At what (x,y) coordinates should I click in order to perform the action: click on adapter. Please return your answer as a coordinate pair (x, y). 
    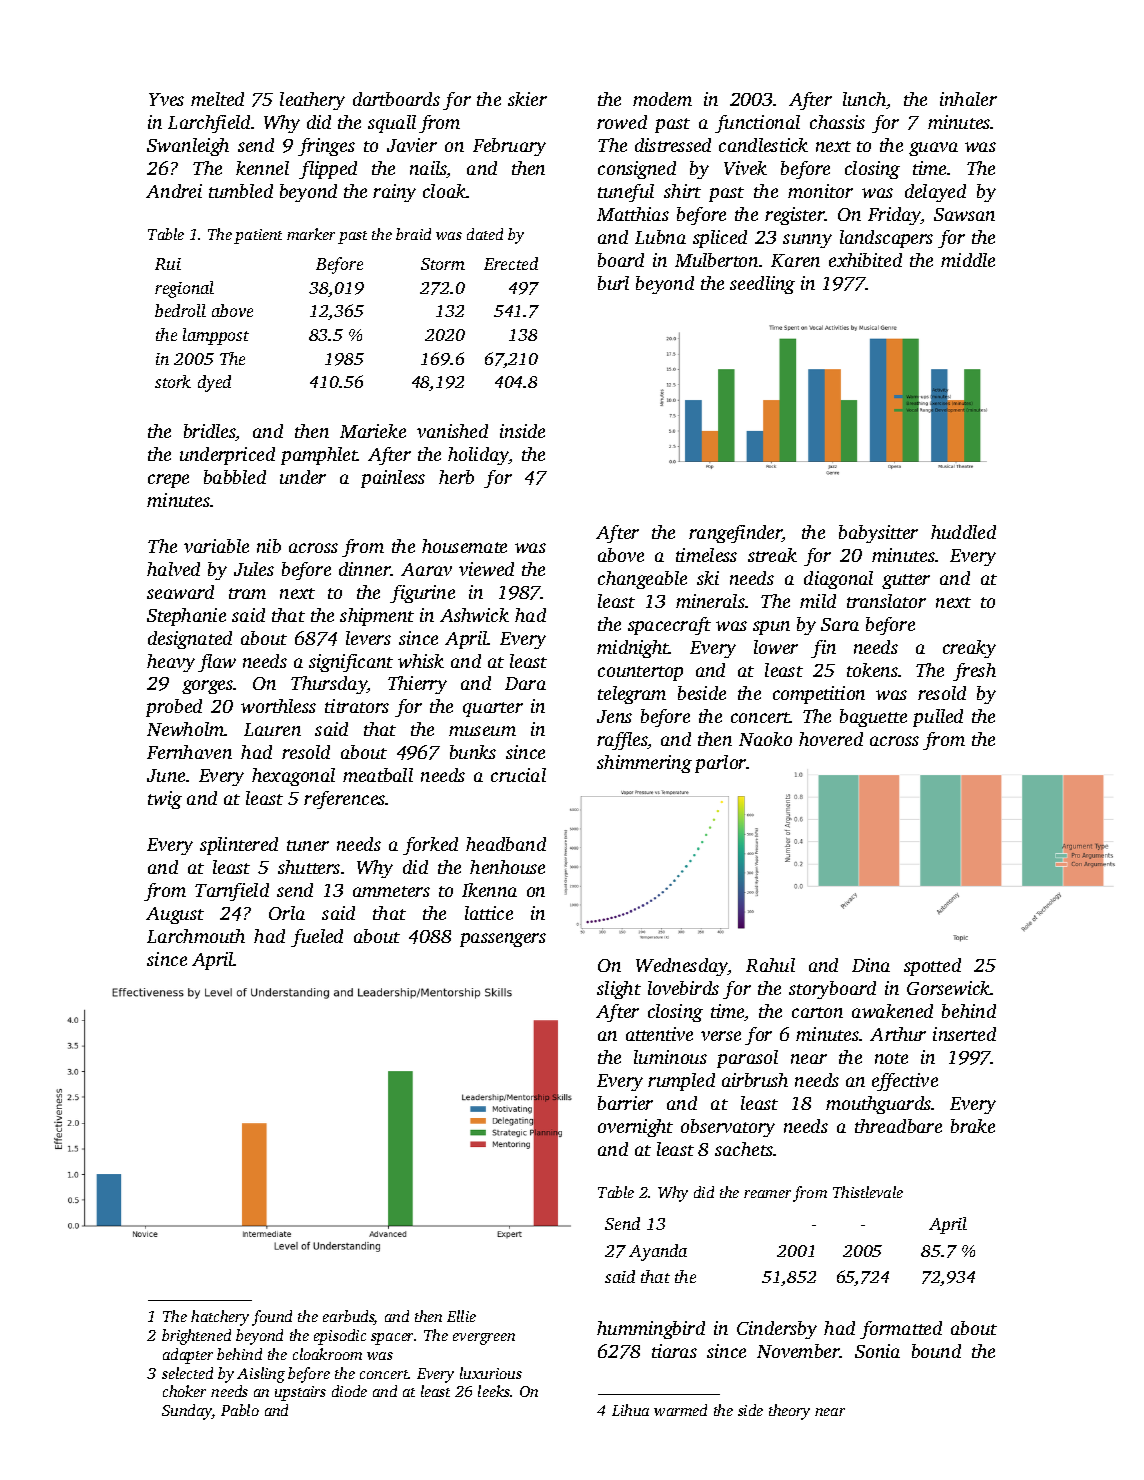
    Looking at the image, I should click on (188, 1356).
